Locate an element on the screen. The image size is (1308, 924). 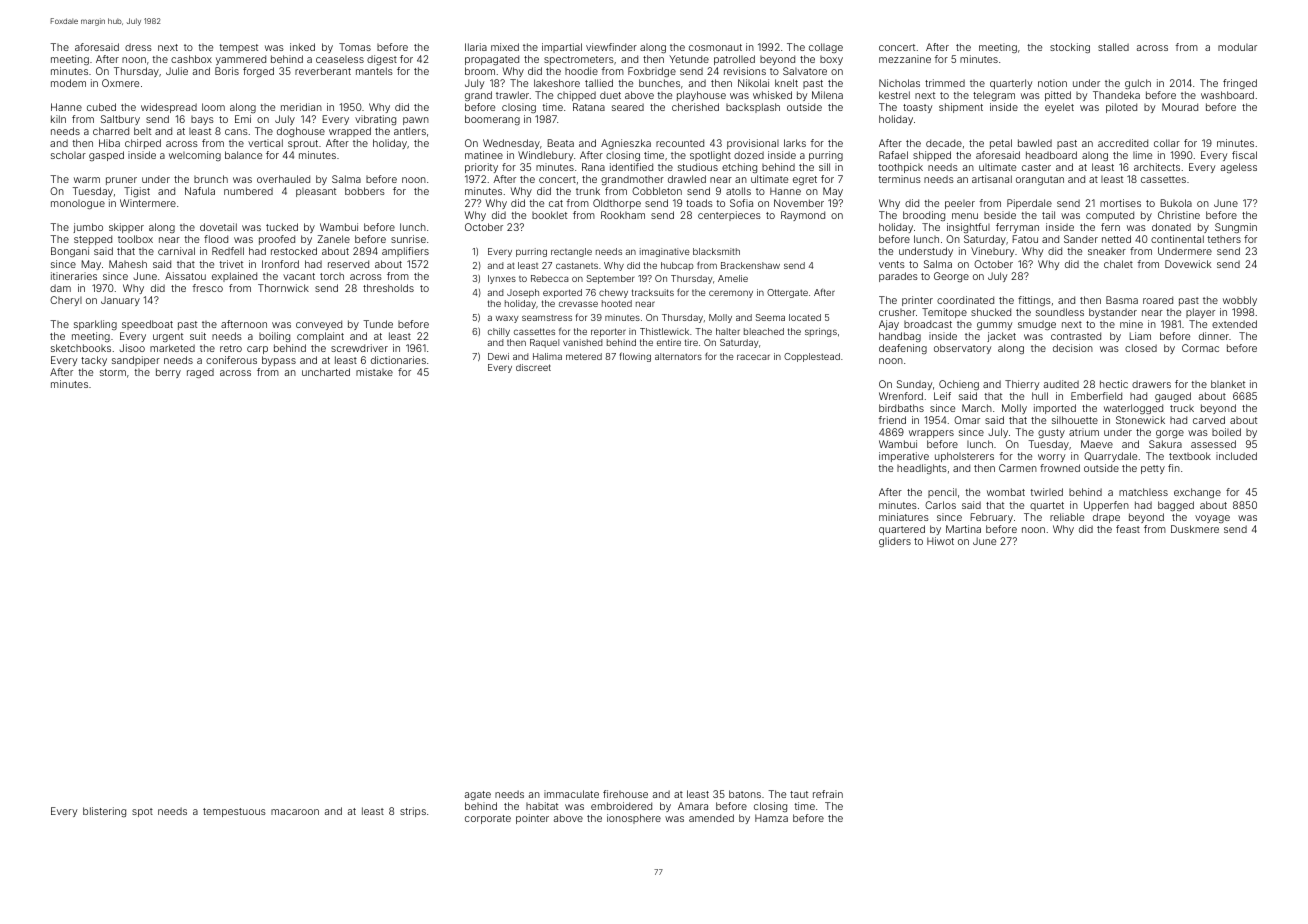
dress is located at coordinates (138, 47).
